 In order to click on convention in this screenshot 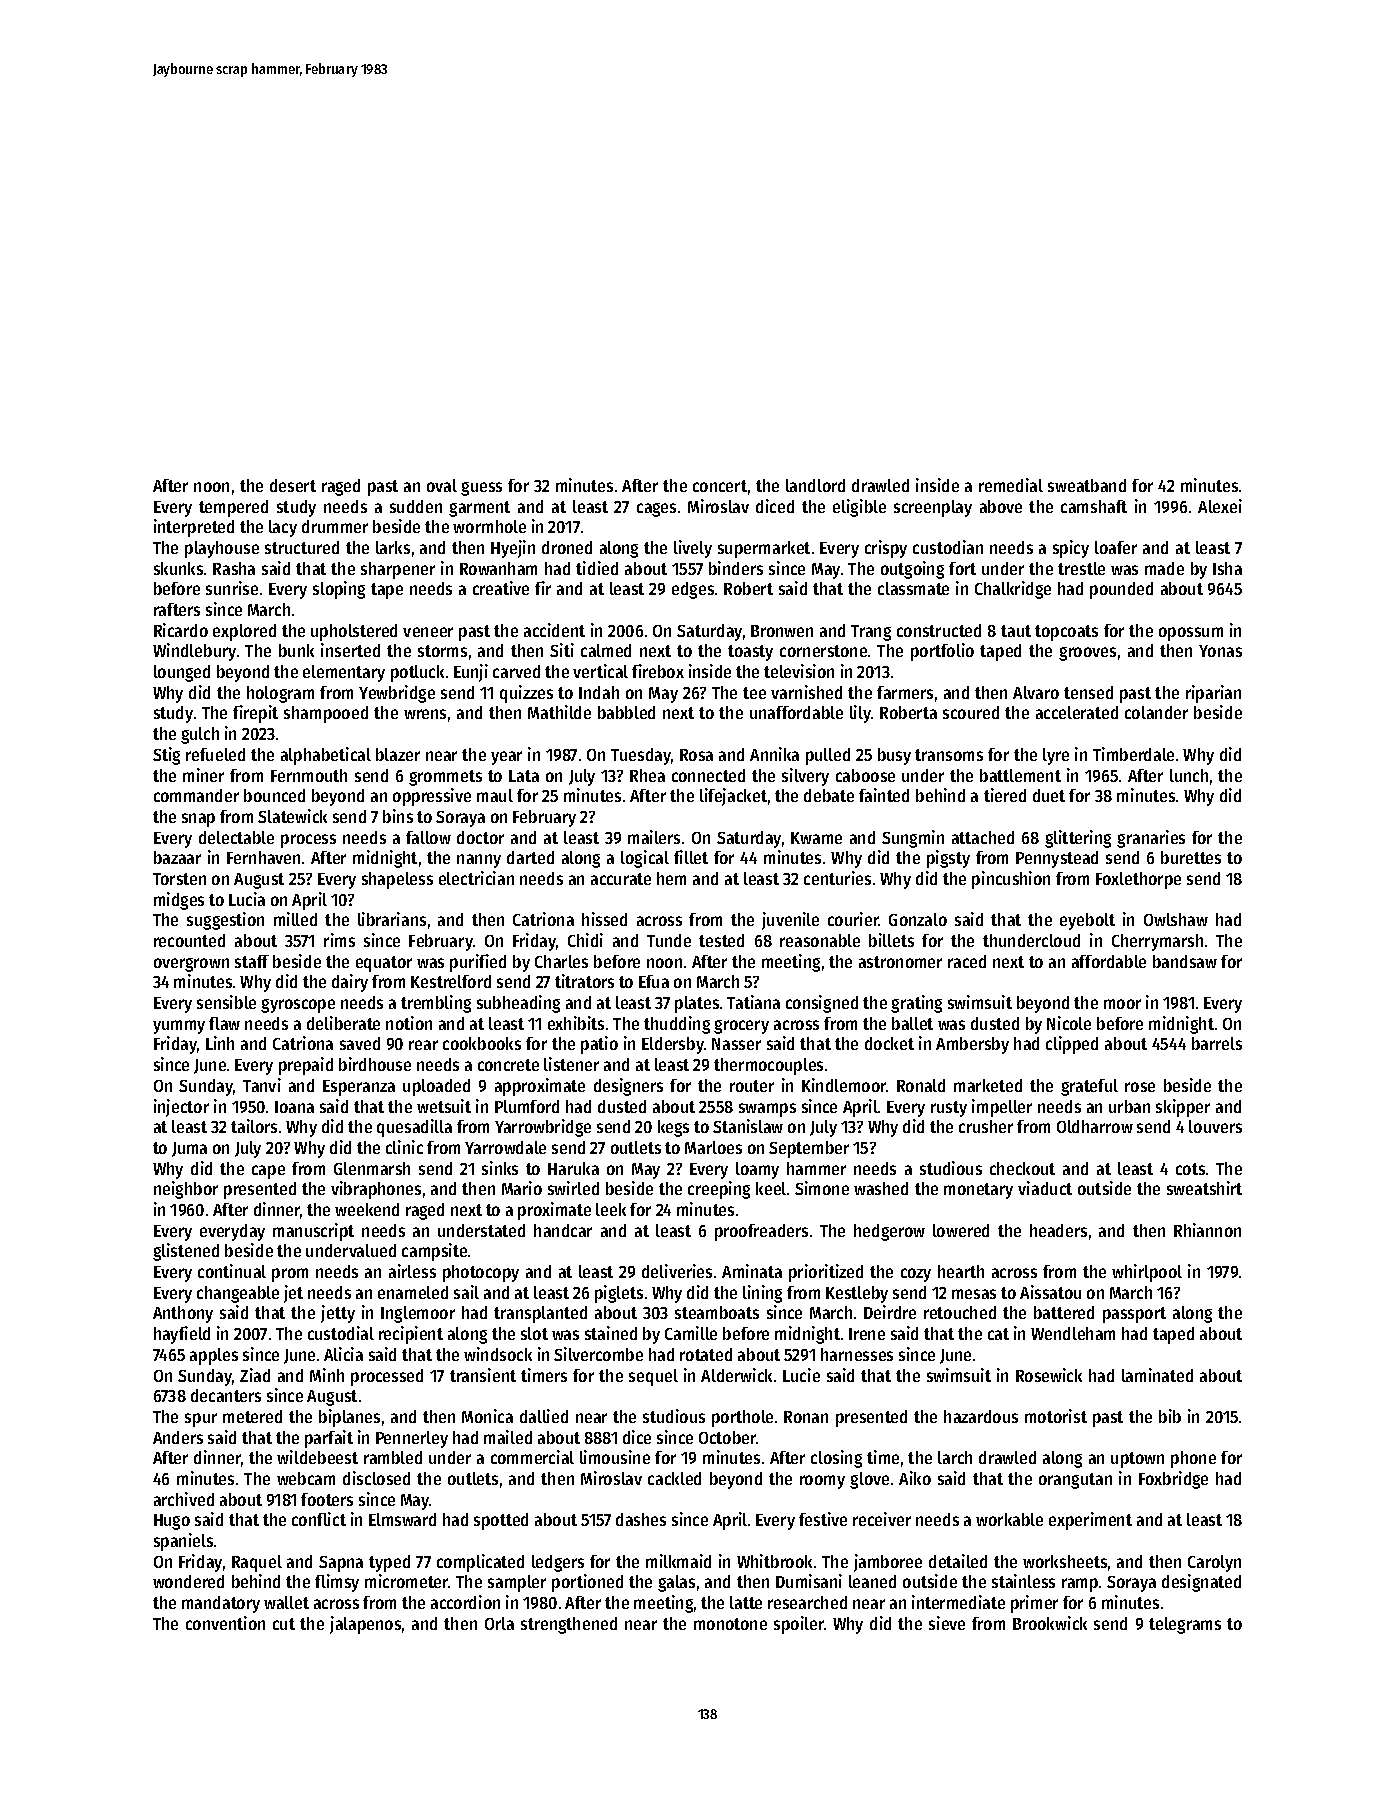, I will do `click(225, 1623)`.
